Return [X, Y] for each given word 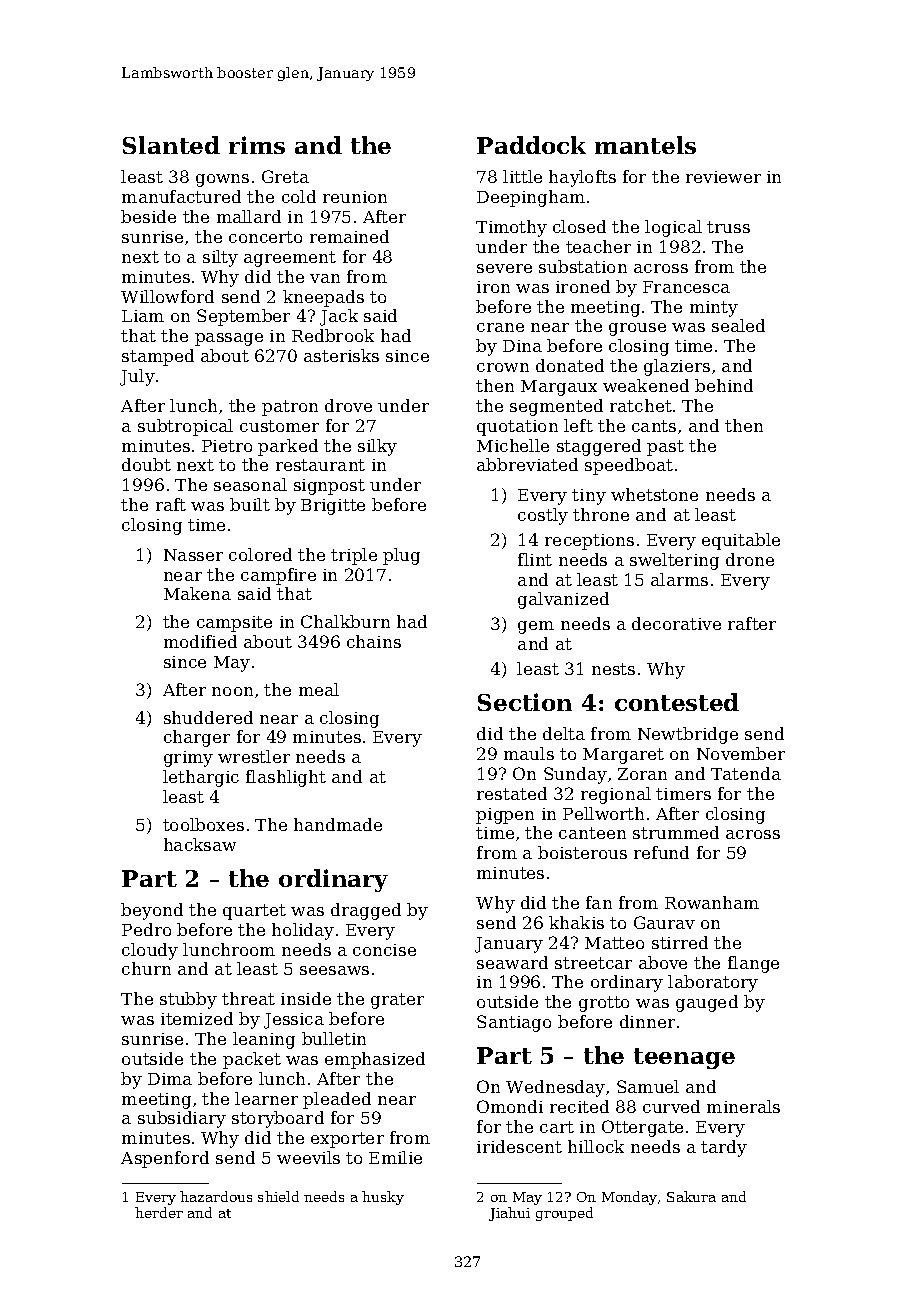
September [243, 317]
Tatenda [746, 773]
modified [200, 641]
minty [714, 309]
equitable [741, 541]
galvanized [563, 600]
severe [504, 268]
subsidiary [182, 1119]
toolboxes [203, 824]
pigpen [505, 816]
